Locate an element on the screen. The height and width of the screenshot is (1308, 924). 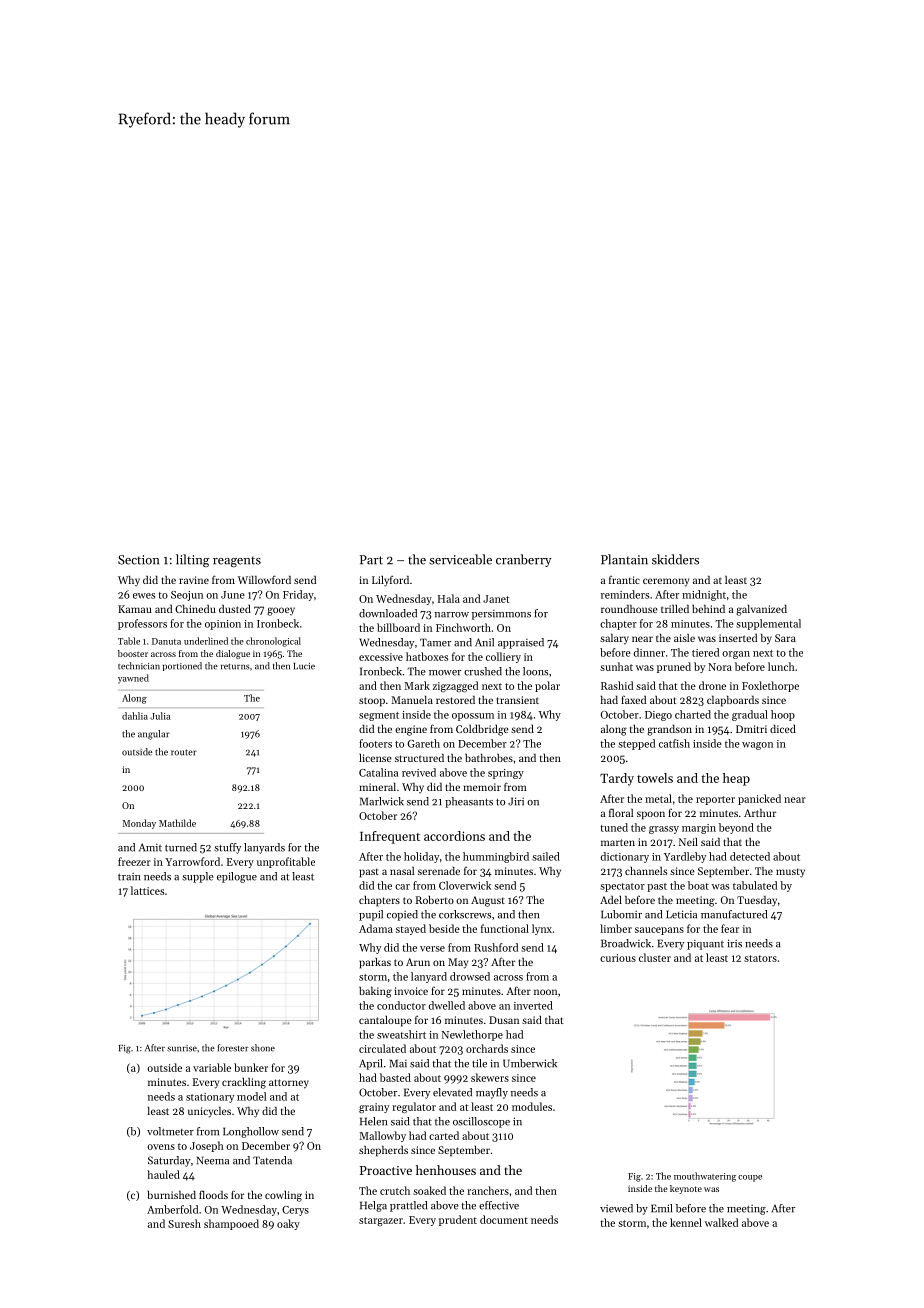
cranberry is located at coordinates (524, 560).
